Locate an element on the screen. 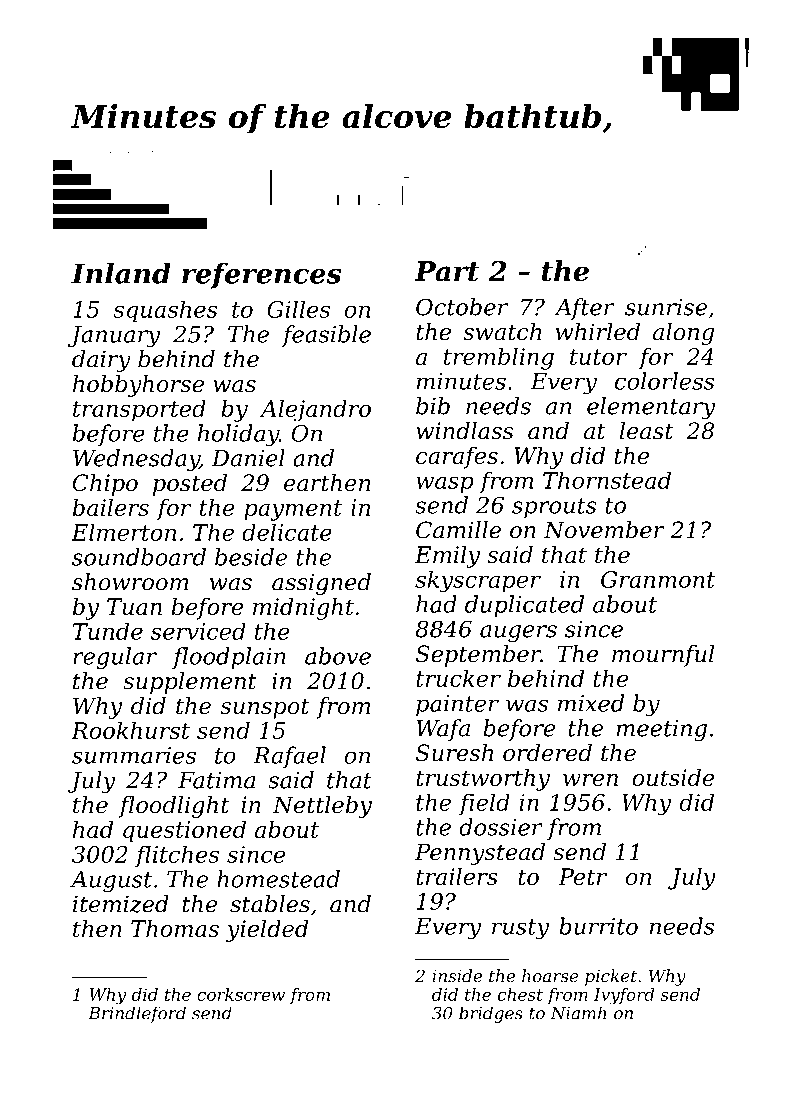  wasp is located at coordinates (444, 485).
